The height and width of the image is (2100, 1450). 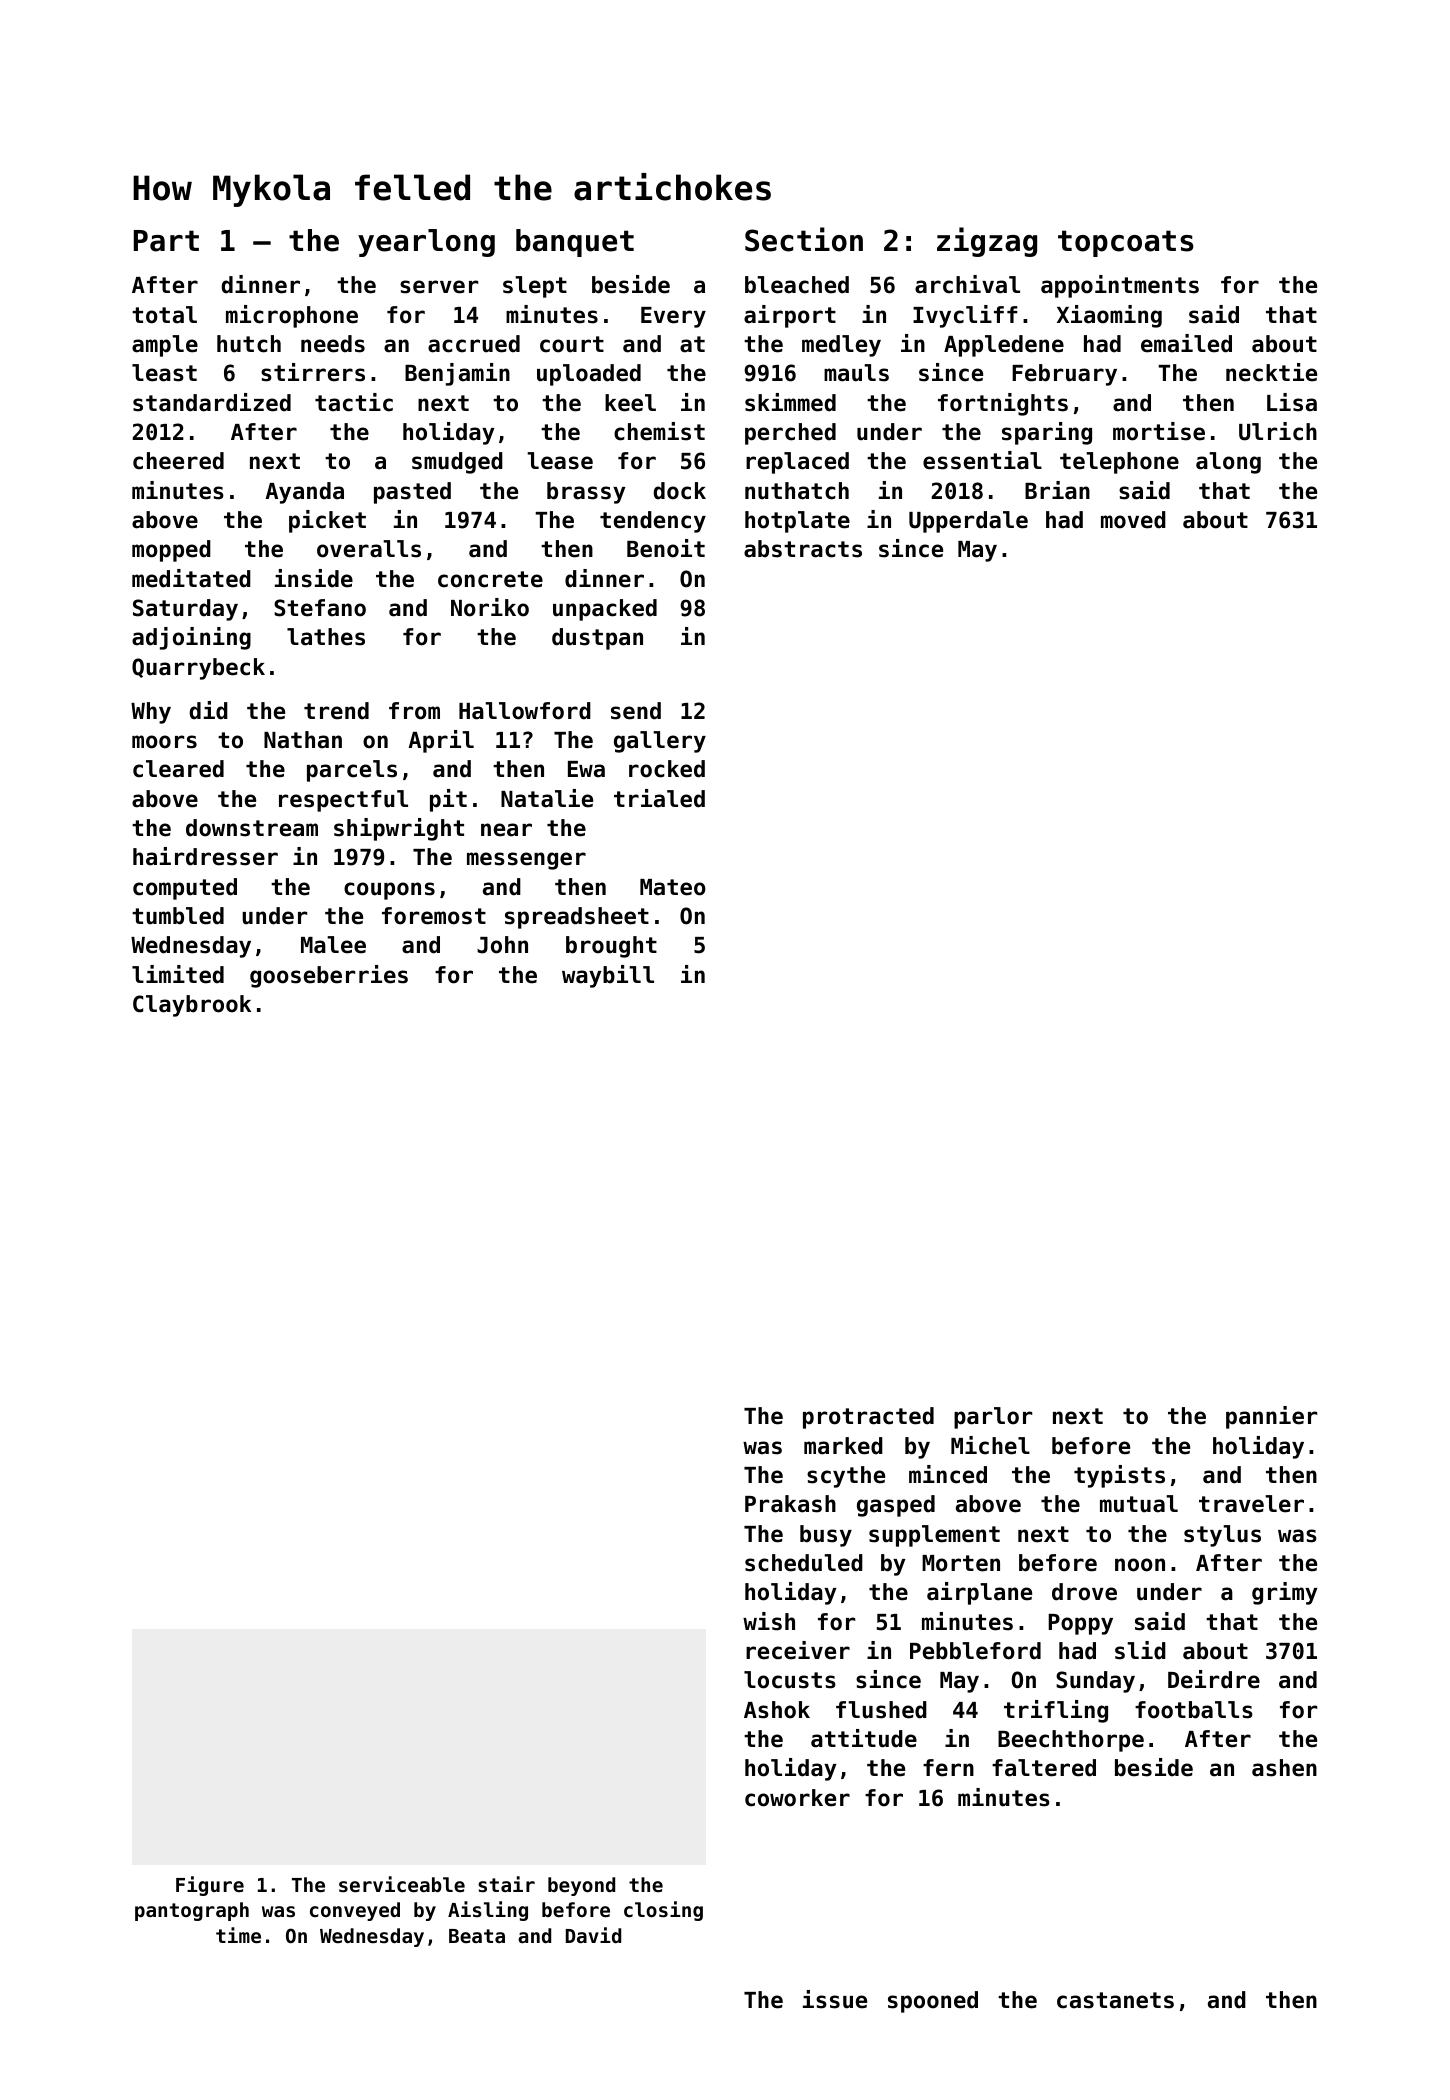 I want to click on castanets, so click(x=1115, y=2000).
